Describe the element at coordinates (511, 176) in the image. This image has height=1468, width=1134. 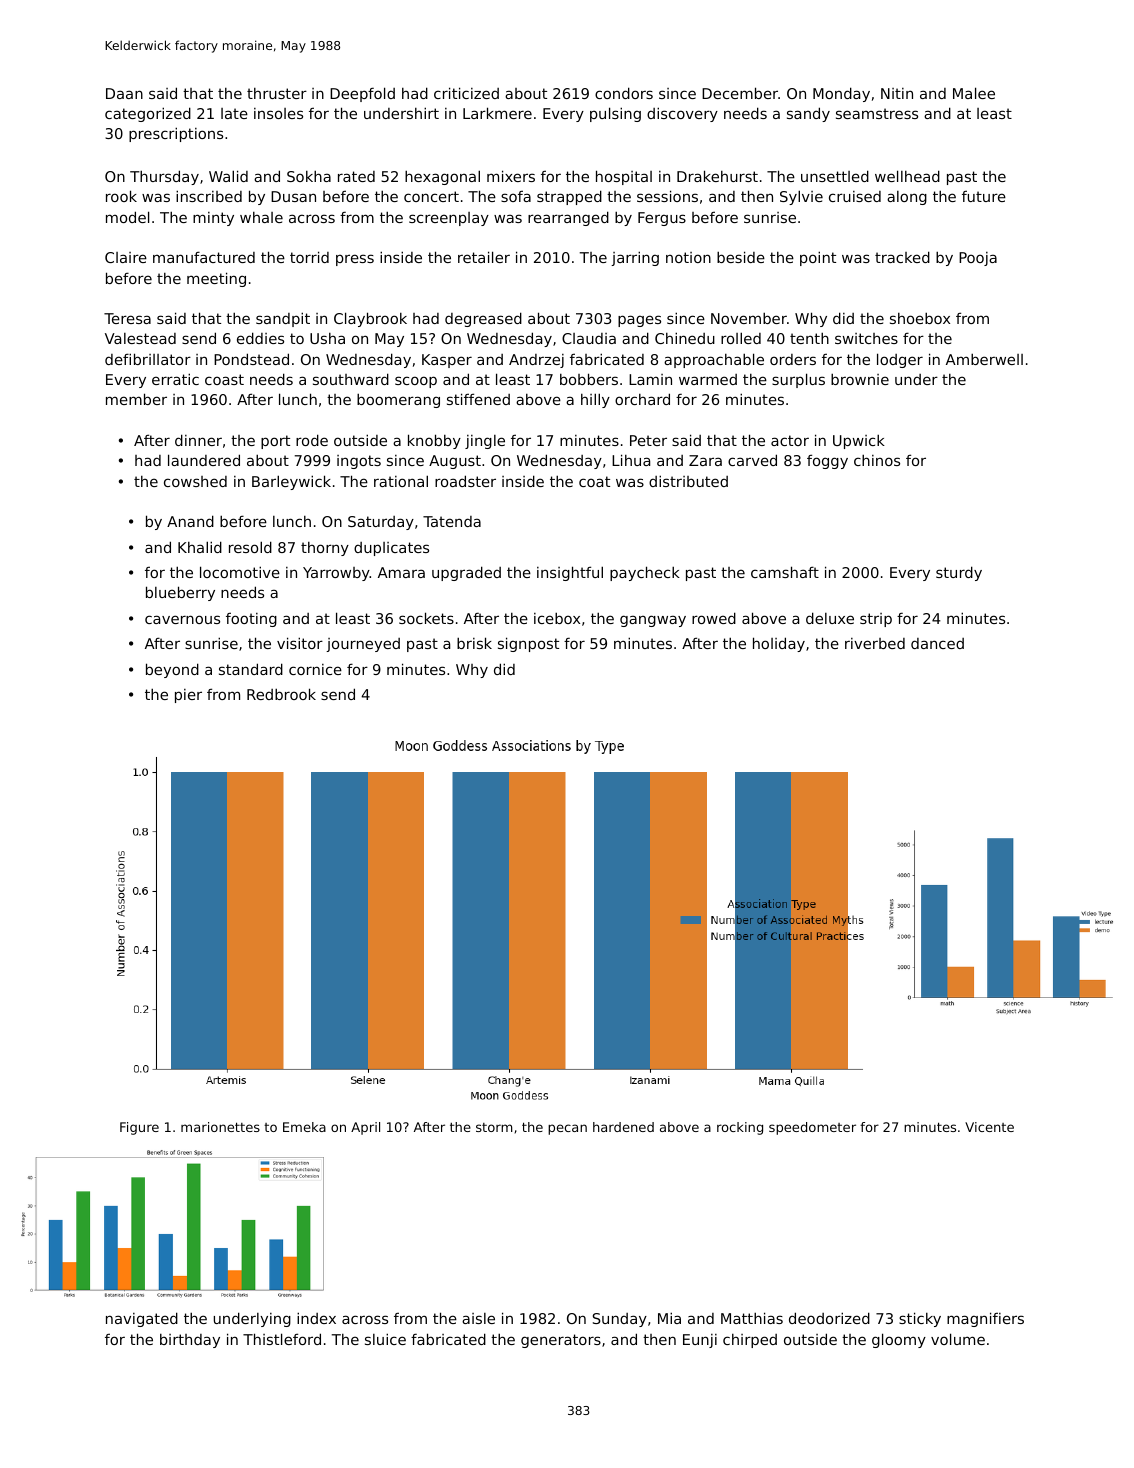
I see `mixers` at that location.
